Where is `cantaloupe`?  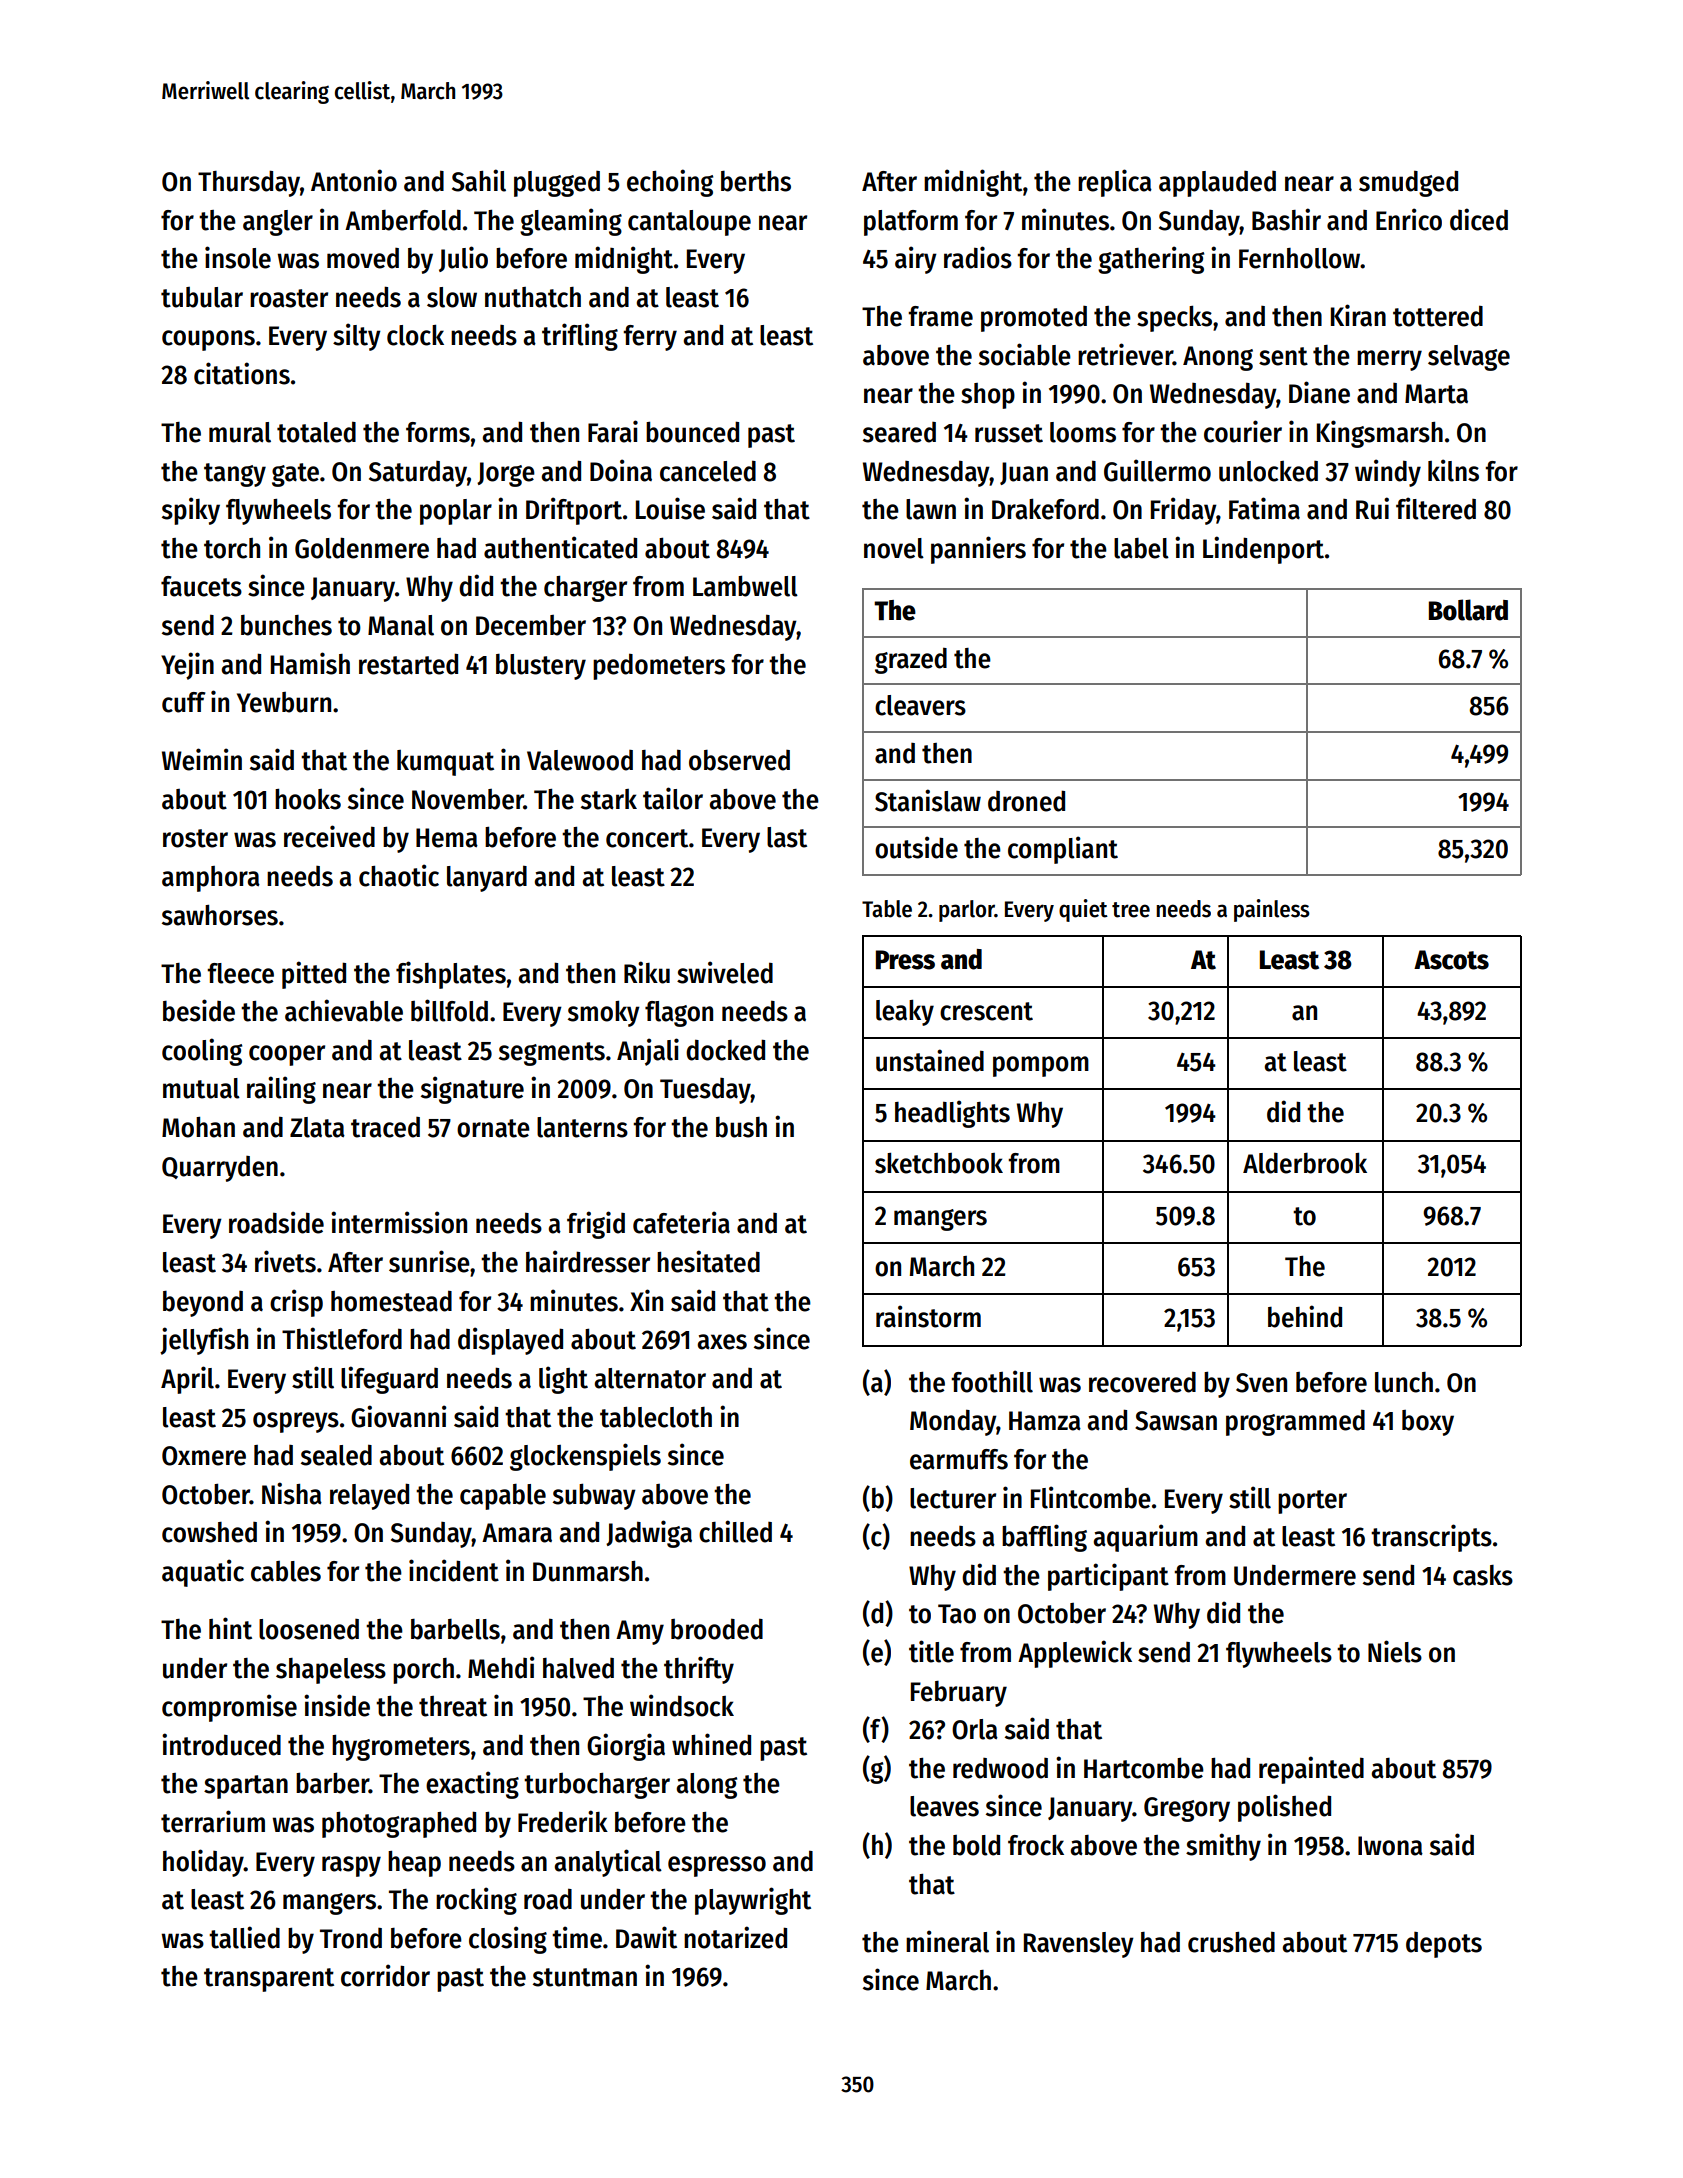 cantaloupe is located at coordinates (689, 223).
